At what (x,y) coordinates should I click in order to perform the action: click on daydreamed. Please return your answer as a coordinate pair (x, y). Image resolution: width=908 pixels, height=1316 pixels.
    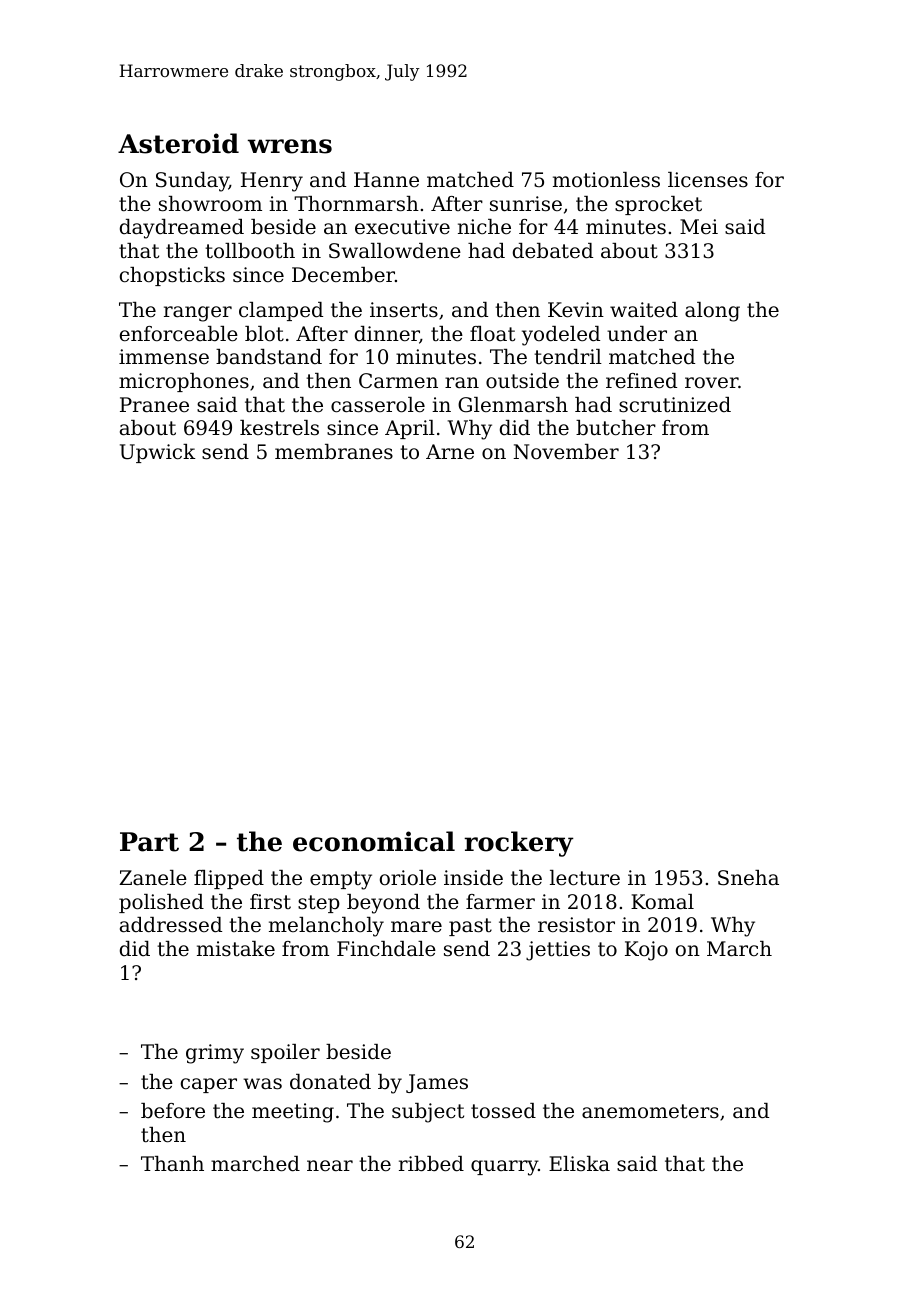
    Looking at the image, I should click on (182, 229).
